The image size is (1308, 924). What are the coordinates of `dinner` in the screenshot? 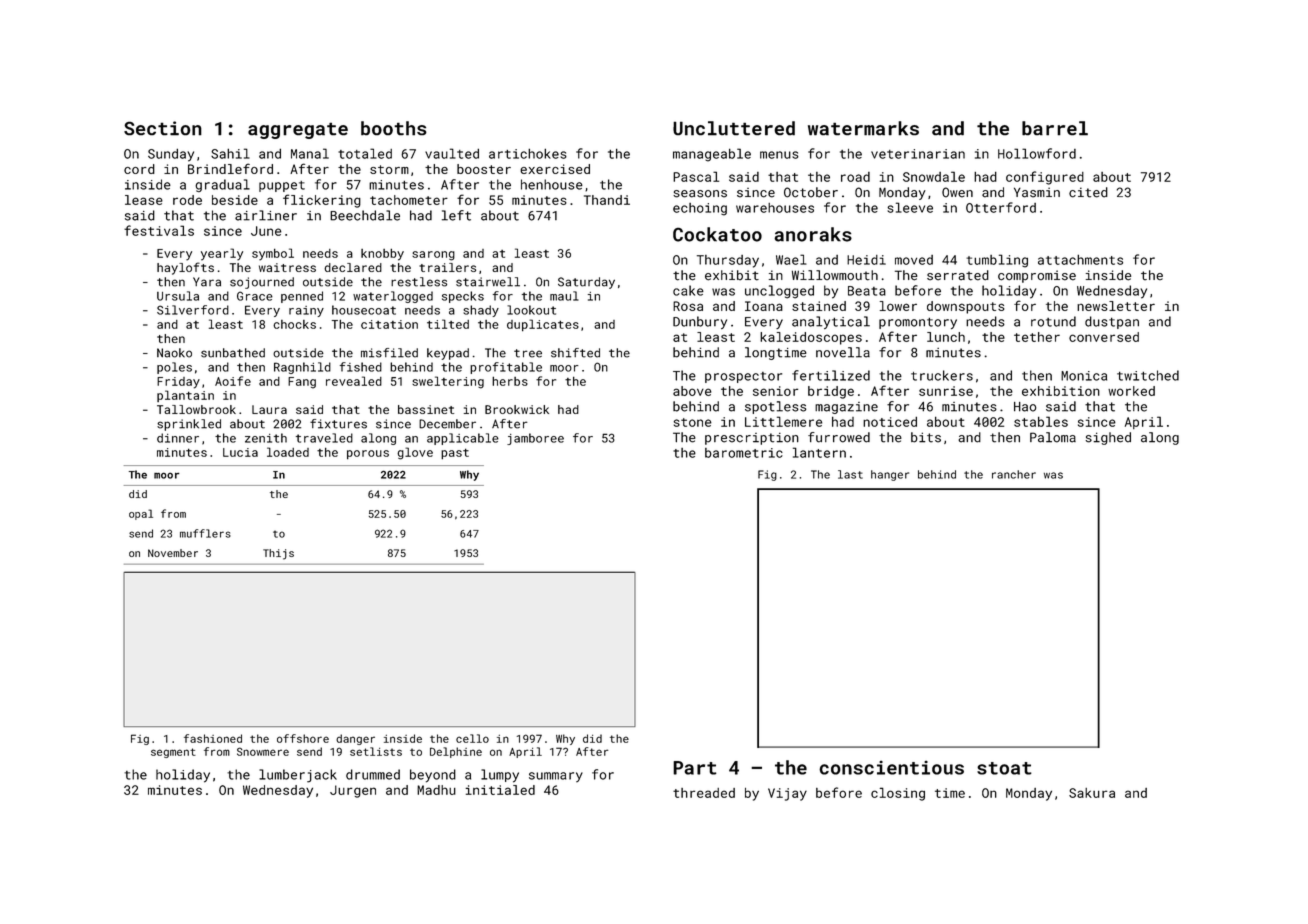 It's located at (178, 438).
